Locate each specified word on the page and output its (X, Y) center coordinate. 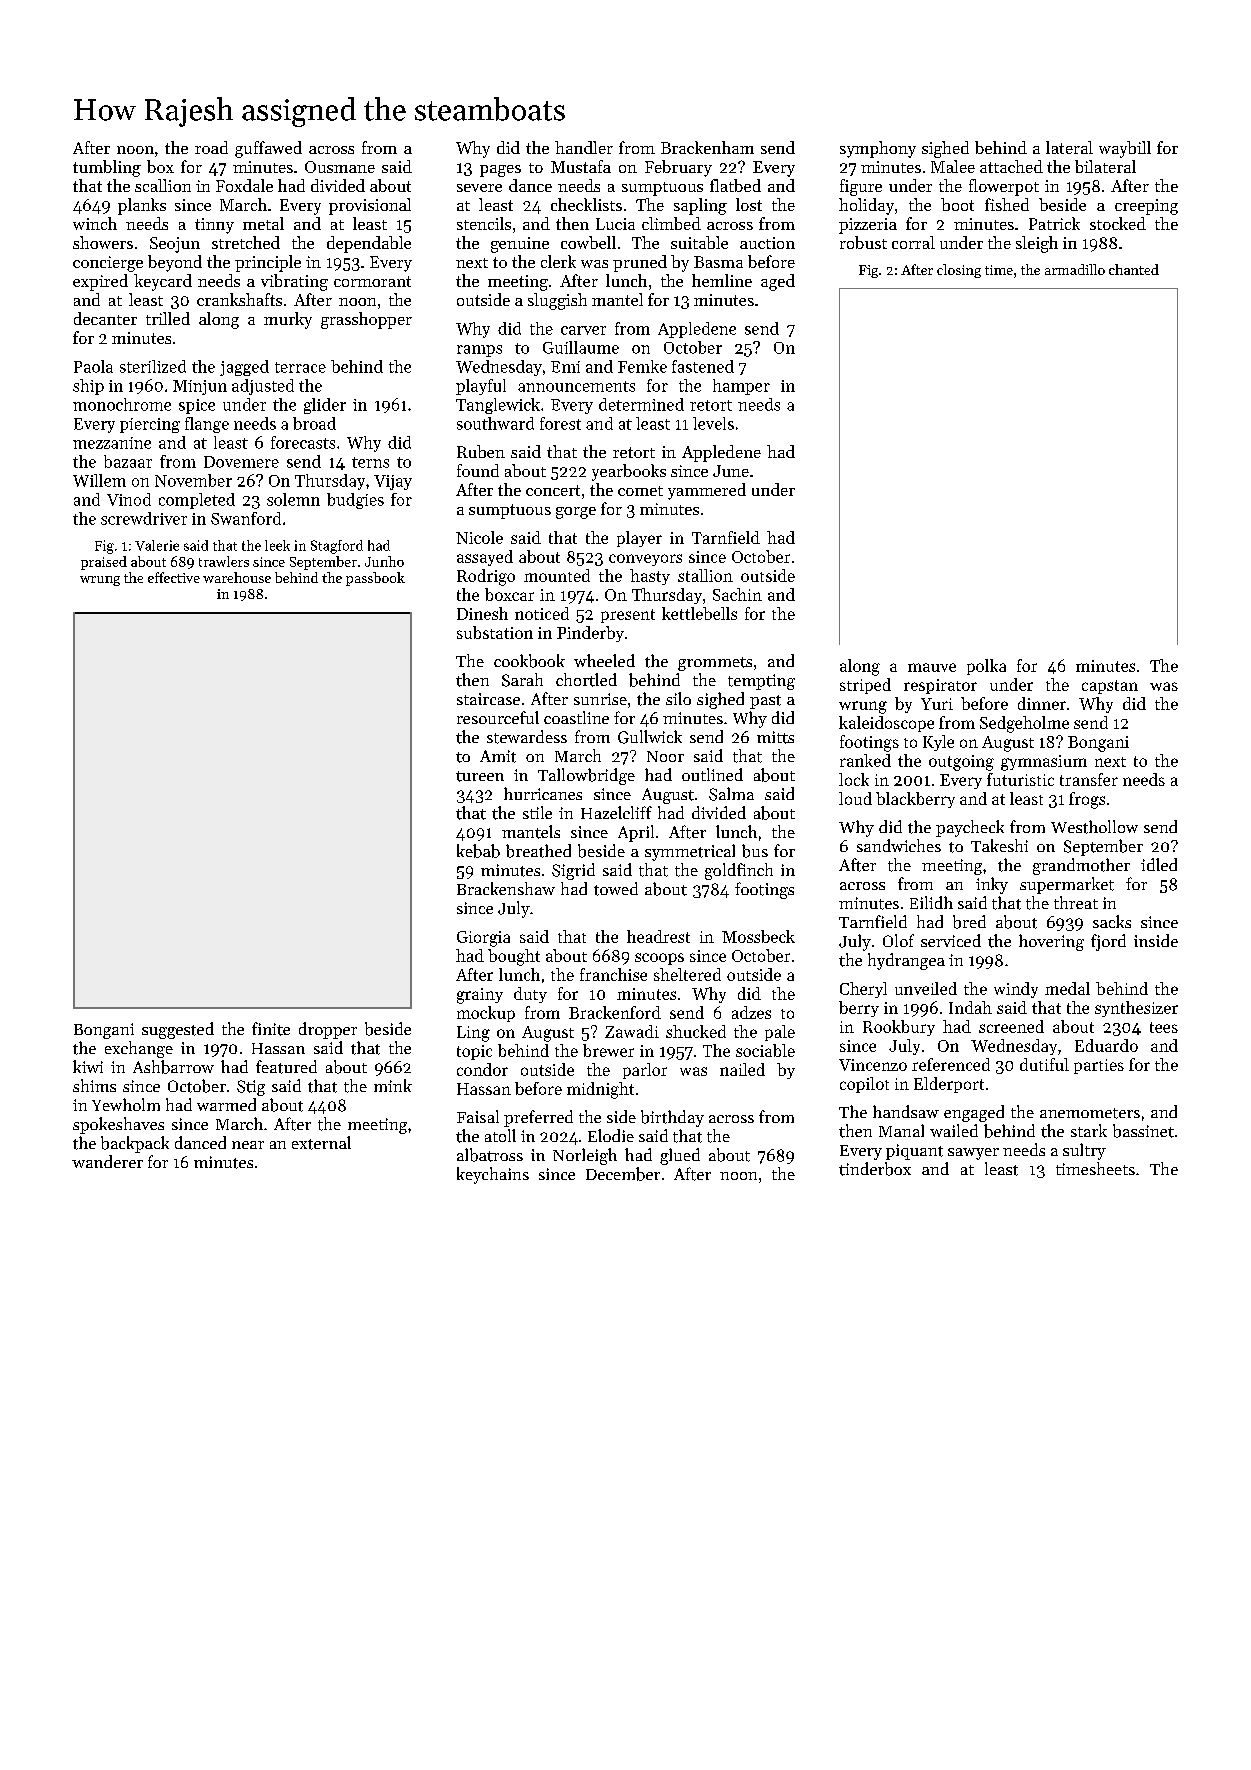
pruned (640, 263)
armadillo (1075, 269)
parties (1099, 1066)
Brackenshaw (506, 888)
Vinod (129, 499)
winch (95, 223)
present (628, 616)
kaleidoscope (886, 724)
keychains (493, 1175)
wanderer (107, 1161)
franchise (613, 974)
